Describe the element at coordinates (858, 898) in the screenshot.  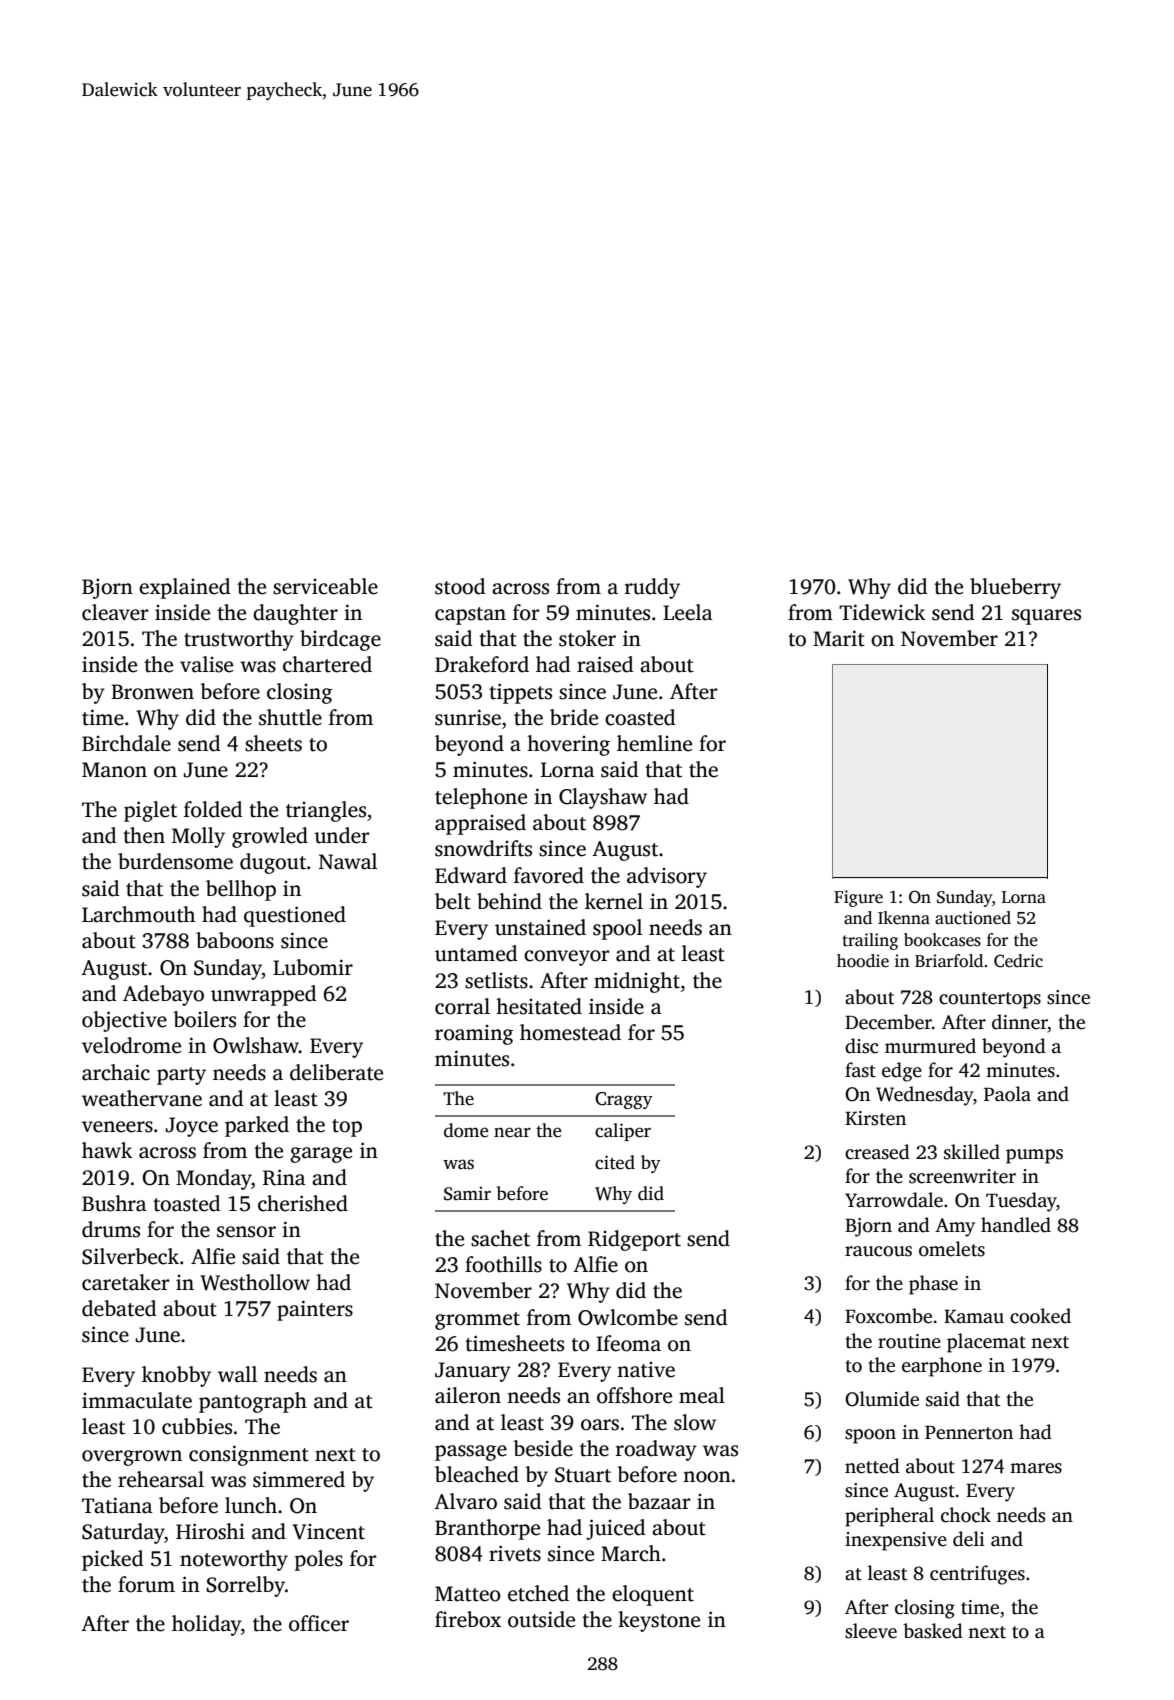
I see `Figure` at that location.
